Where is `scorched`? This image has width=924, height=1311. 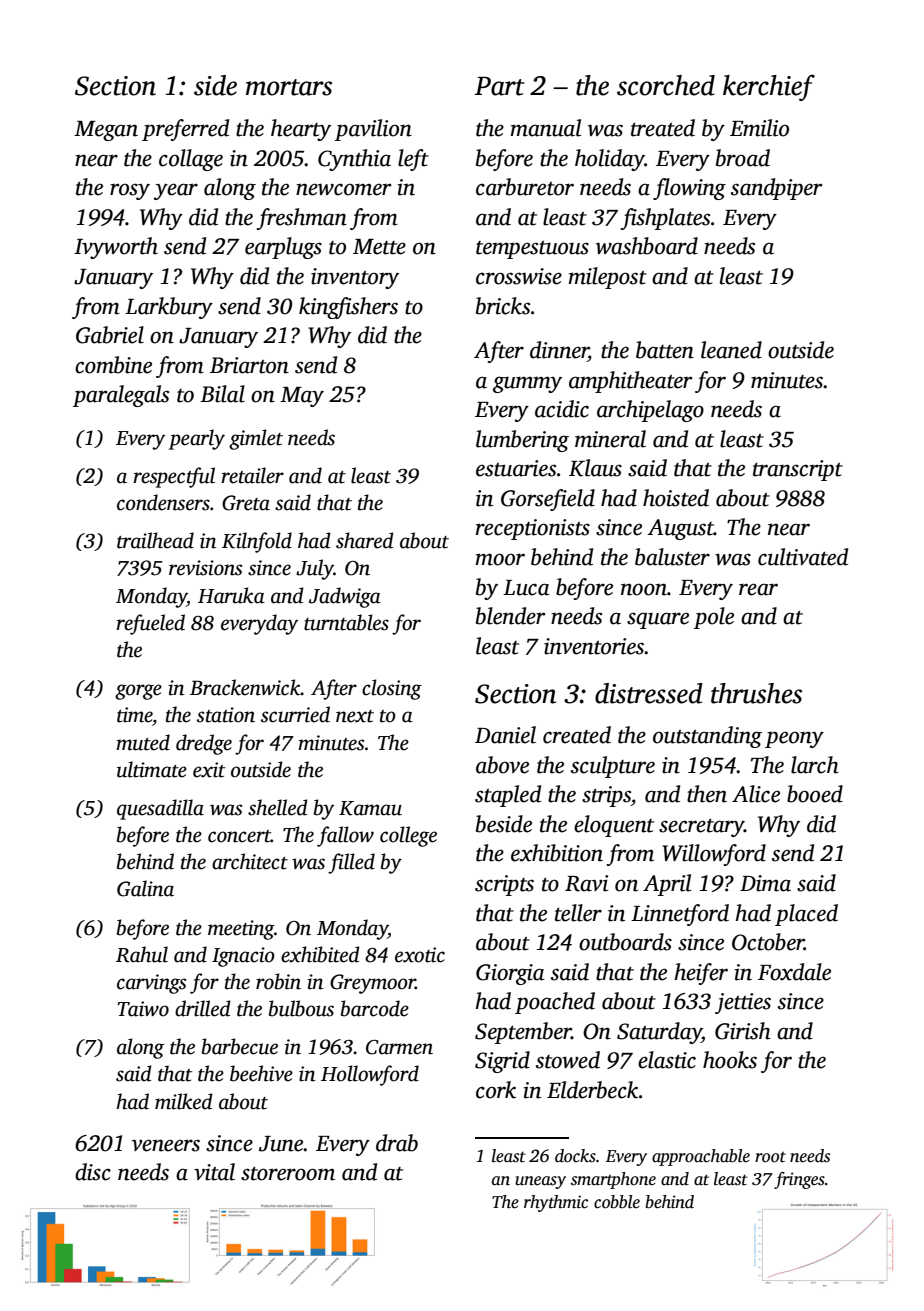 scorched is located at coordinates (666, 85).
